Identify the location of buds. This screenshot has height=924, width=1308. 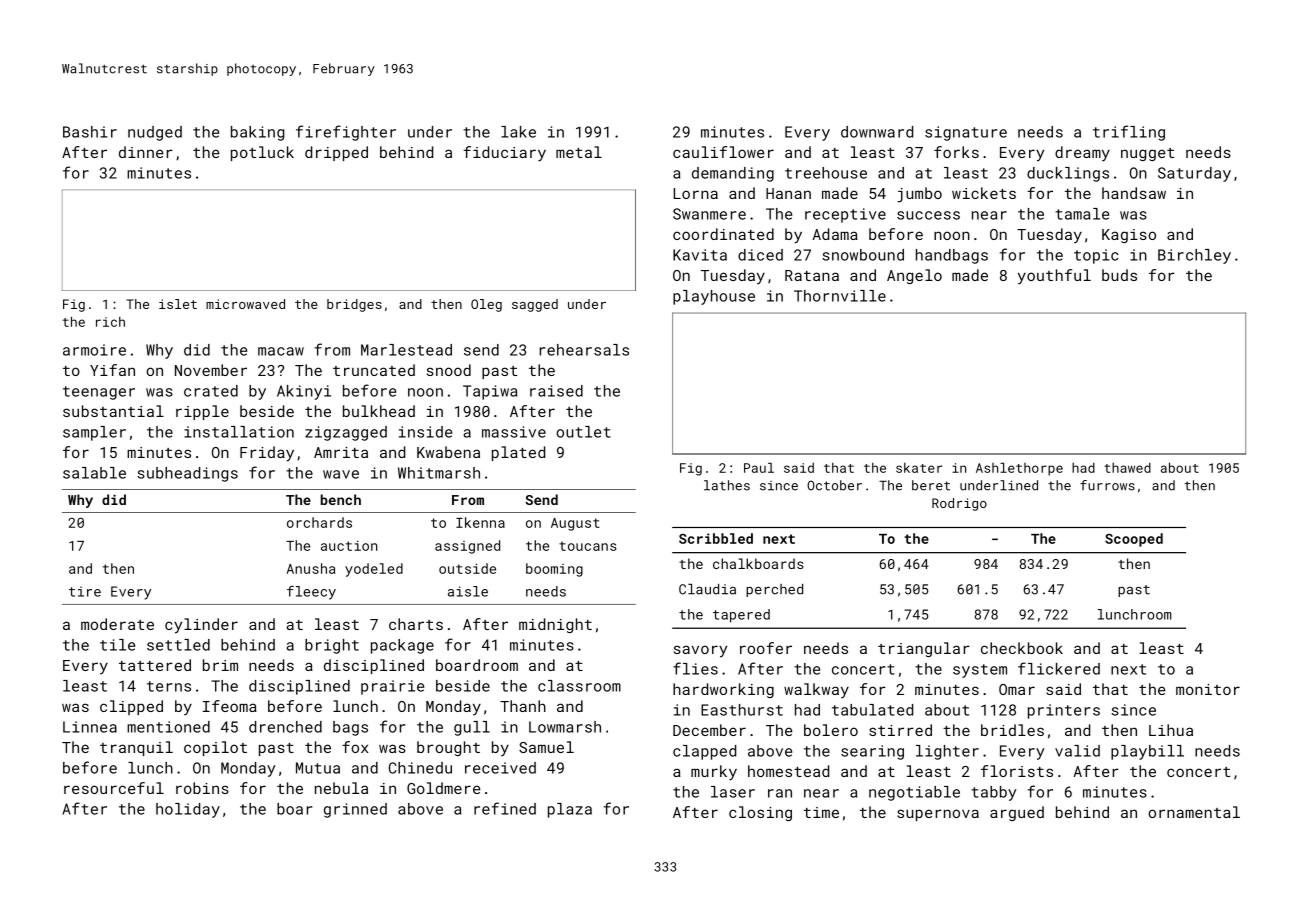
(1119, 275).
